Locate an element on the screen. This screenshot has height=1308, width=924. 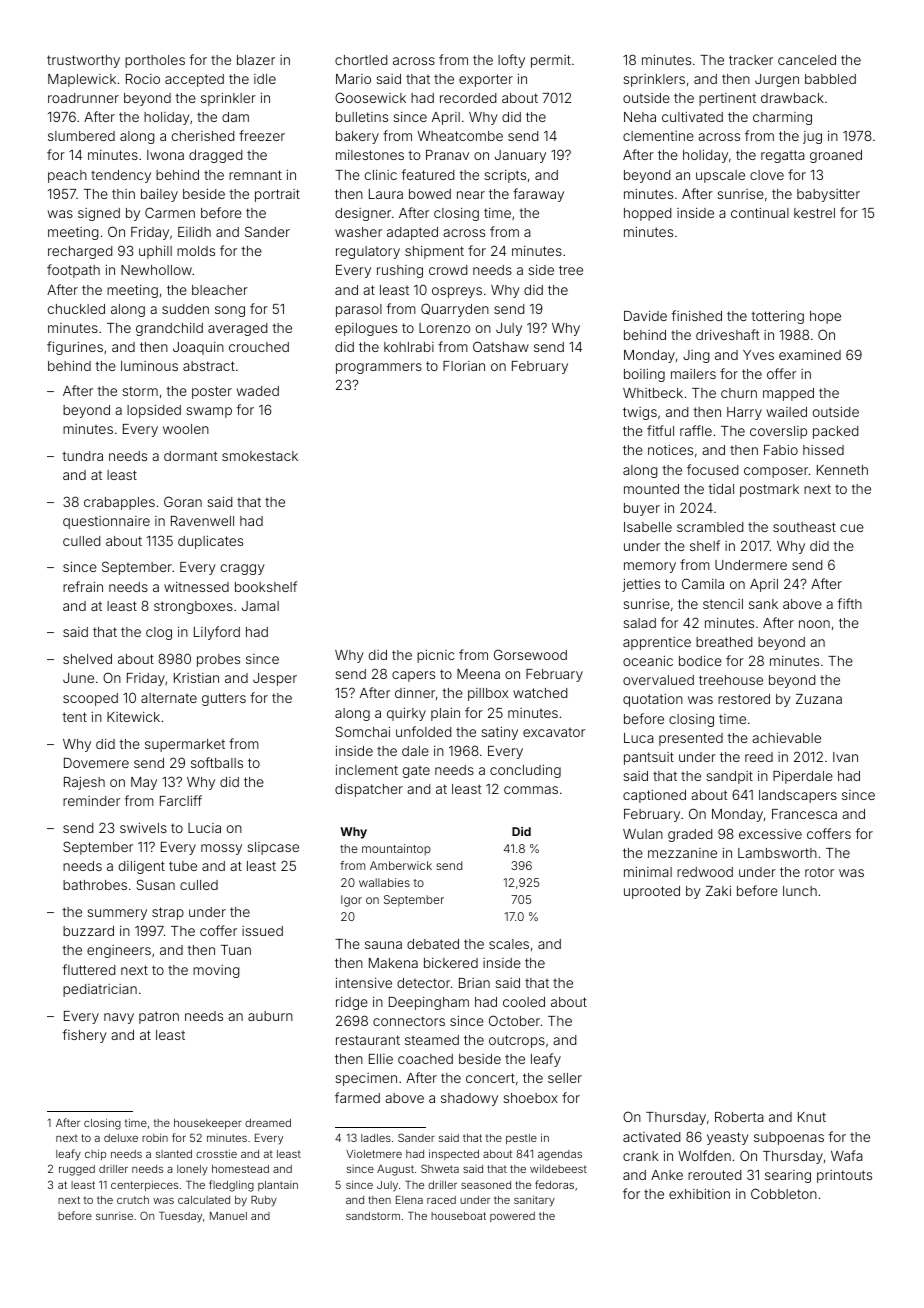
housekeeper is located at coordinates (208, 1124).
